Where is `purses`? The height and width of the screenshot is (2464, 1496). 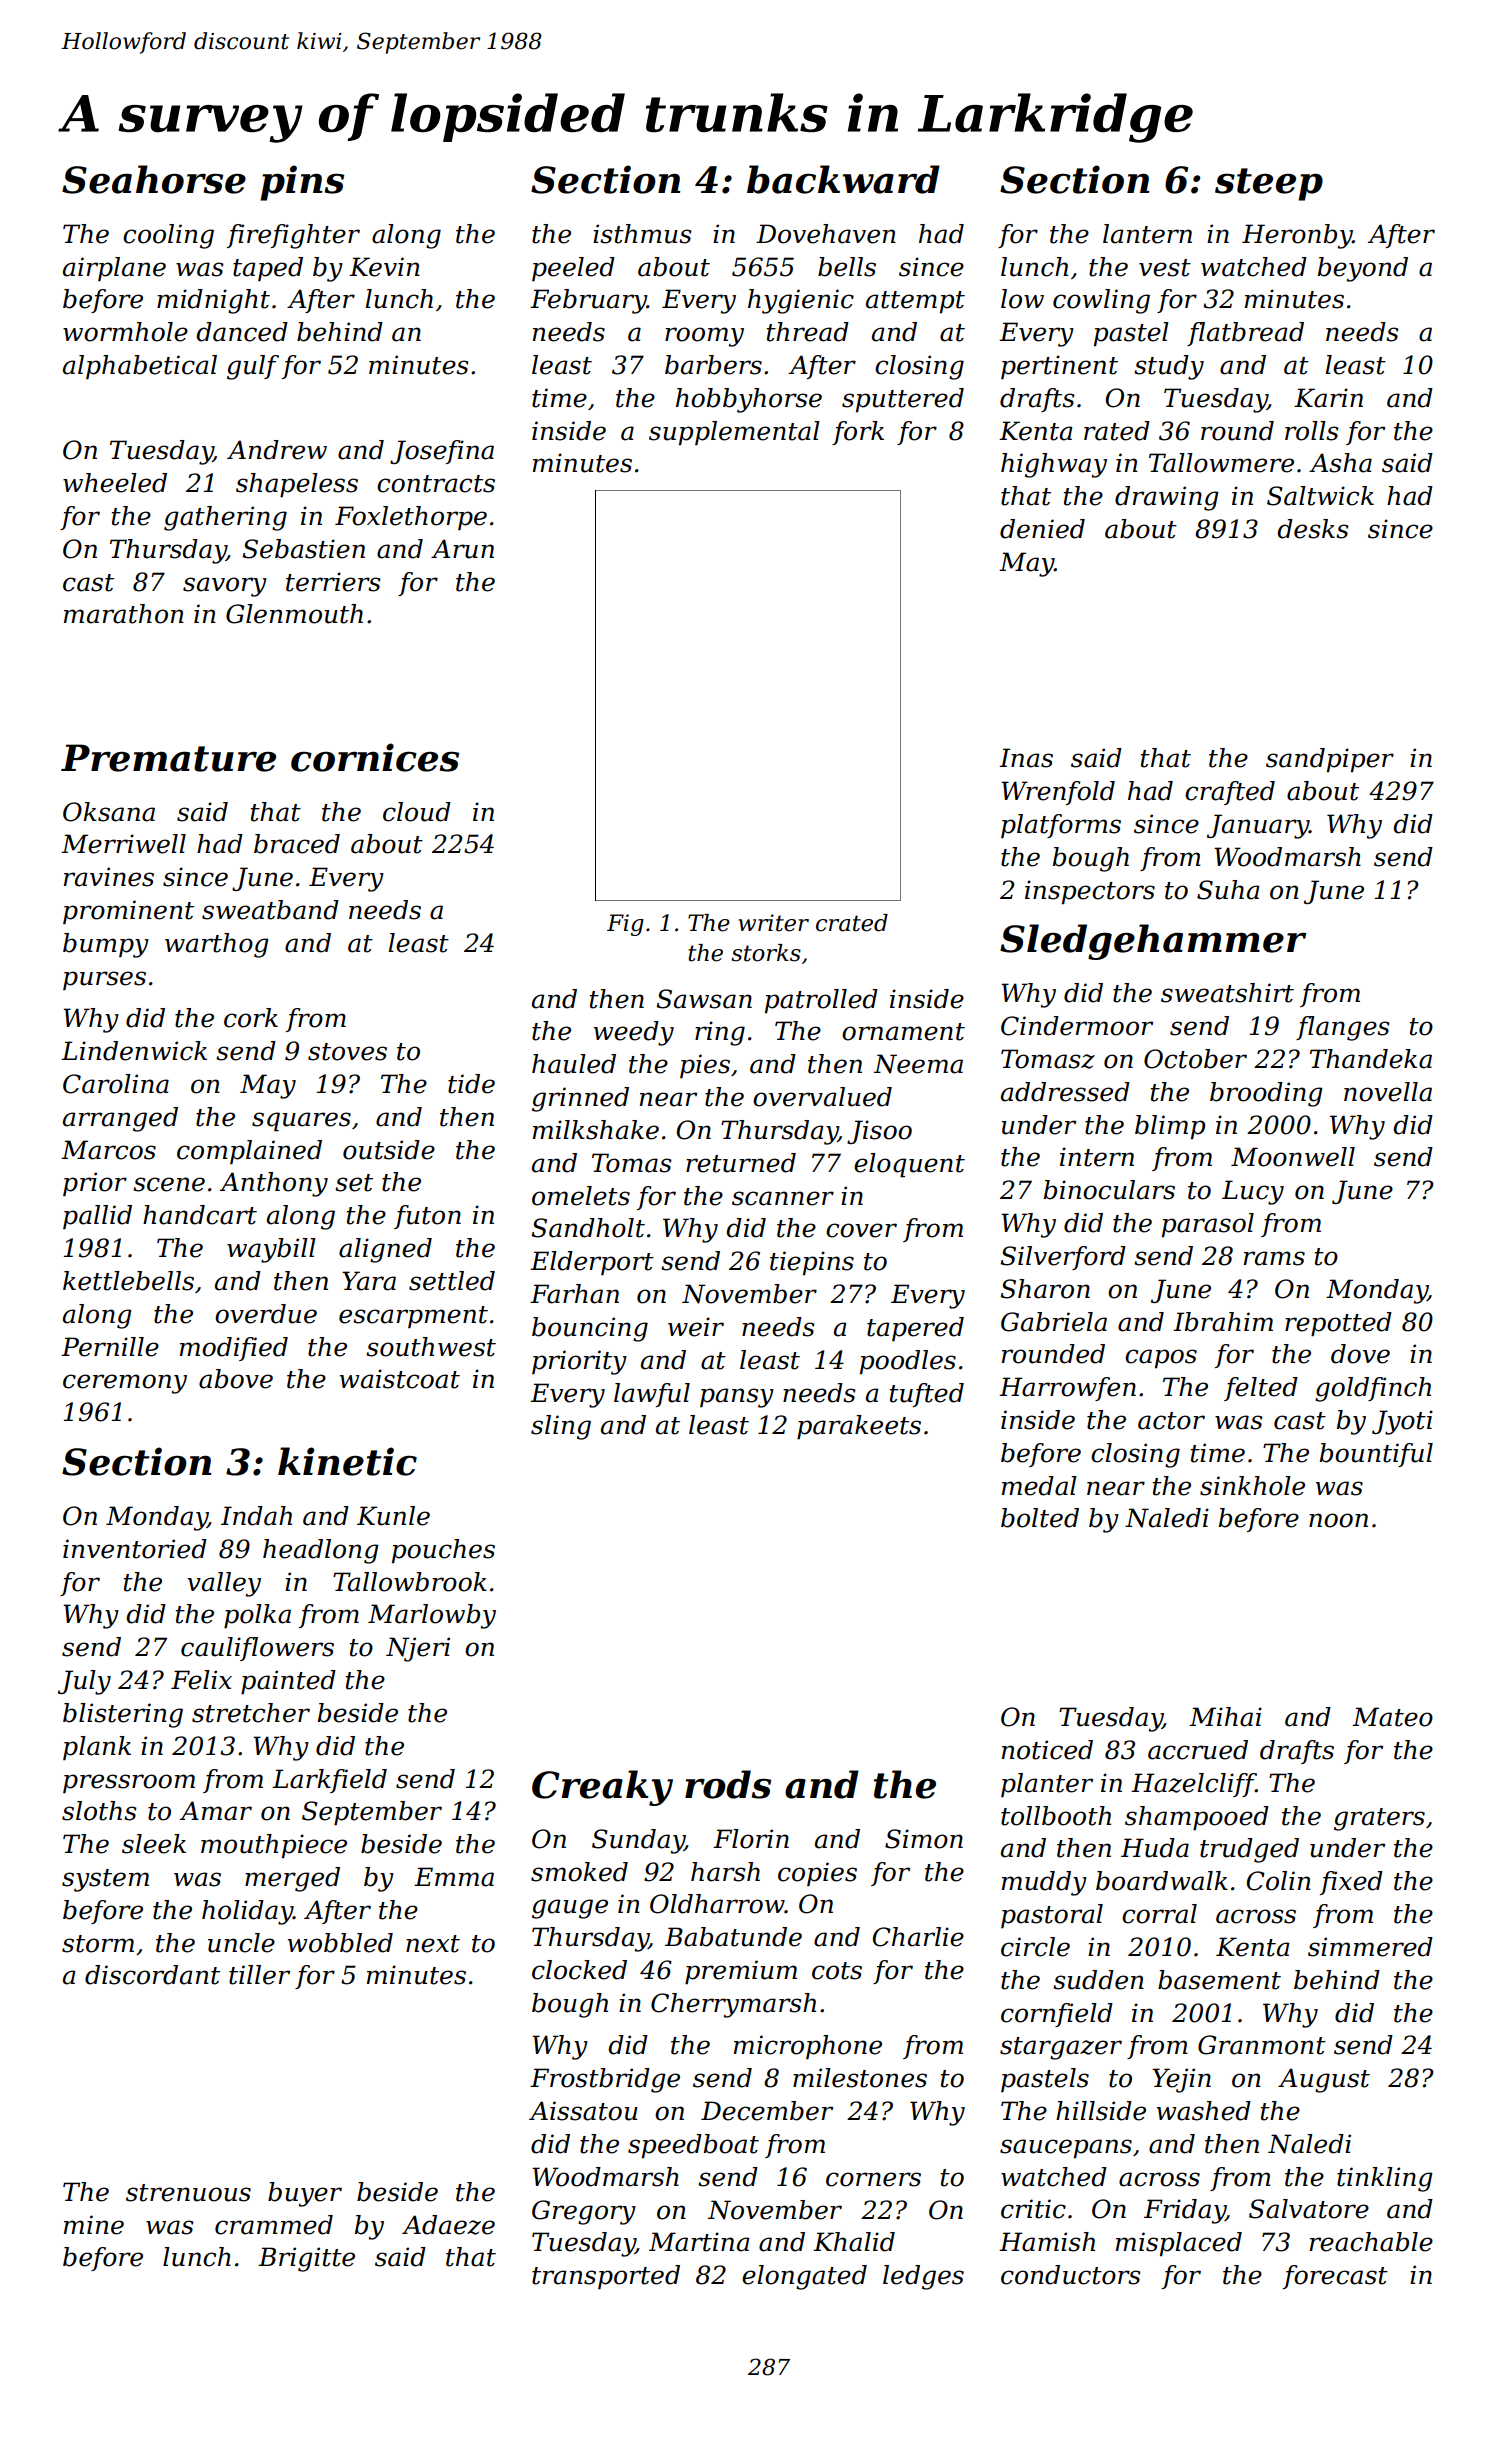
purses is located at coordinates (104, 980).
